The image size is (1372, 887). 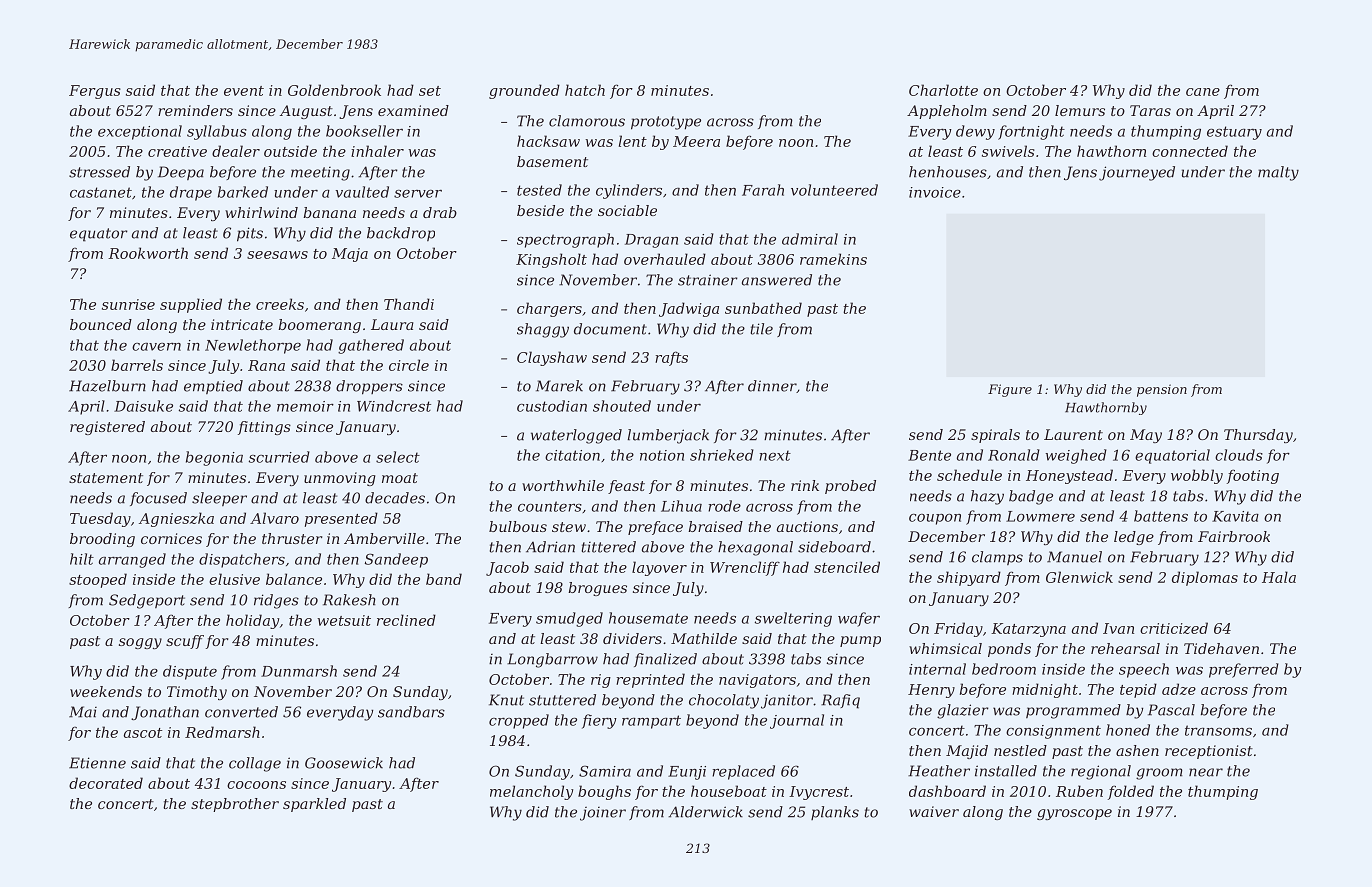 I want to click on grounded, so click(x=524, y=91).
